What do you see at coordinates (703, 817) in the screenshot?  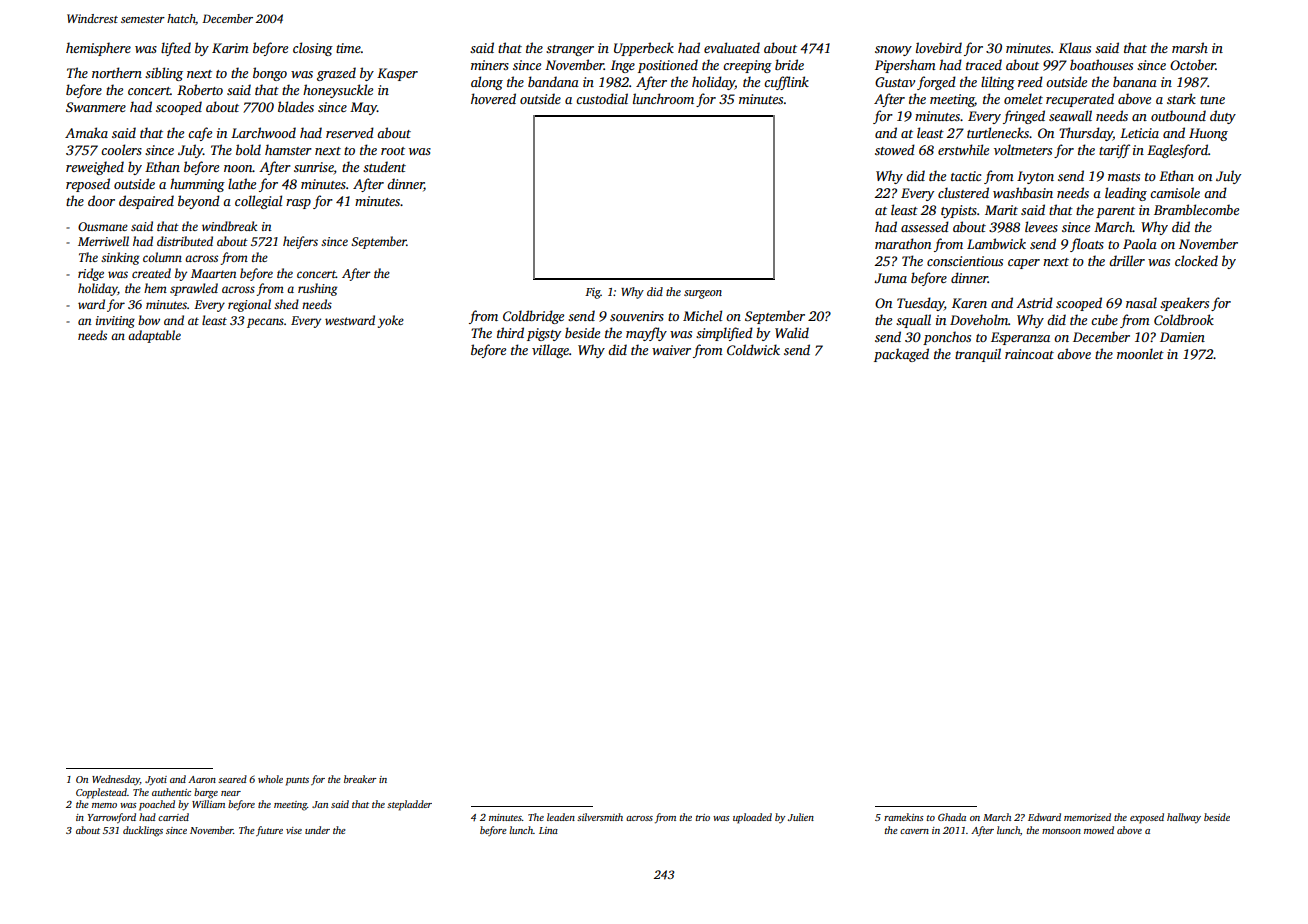 I see `trio` at bounding box center [703, 817].
